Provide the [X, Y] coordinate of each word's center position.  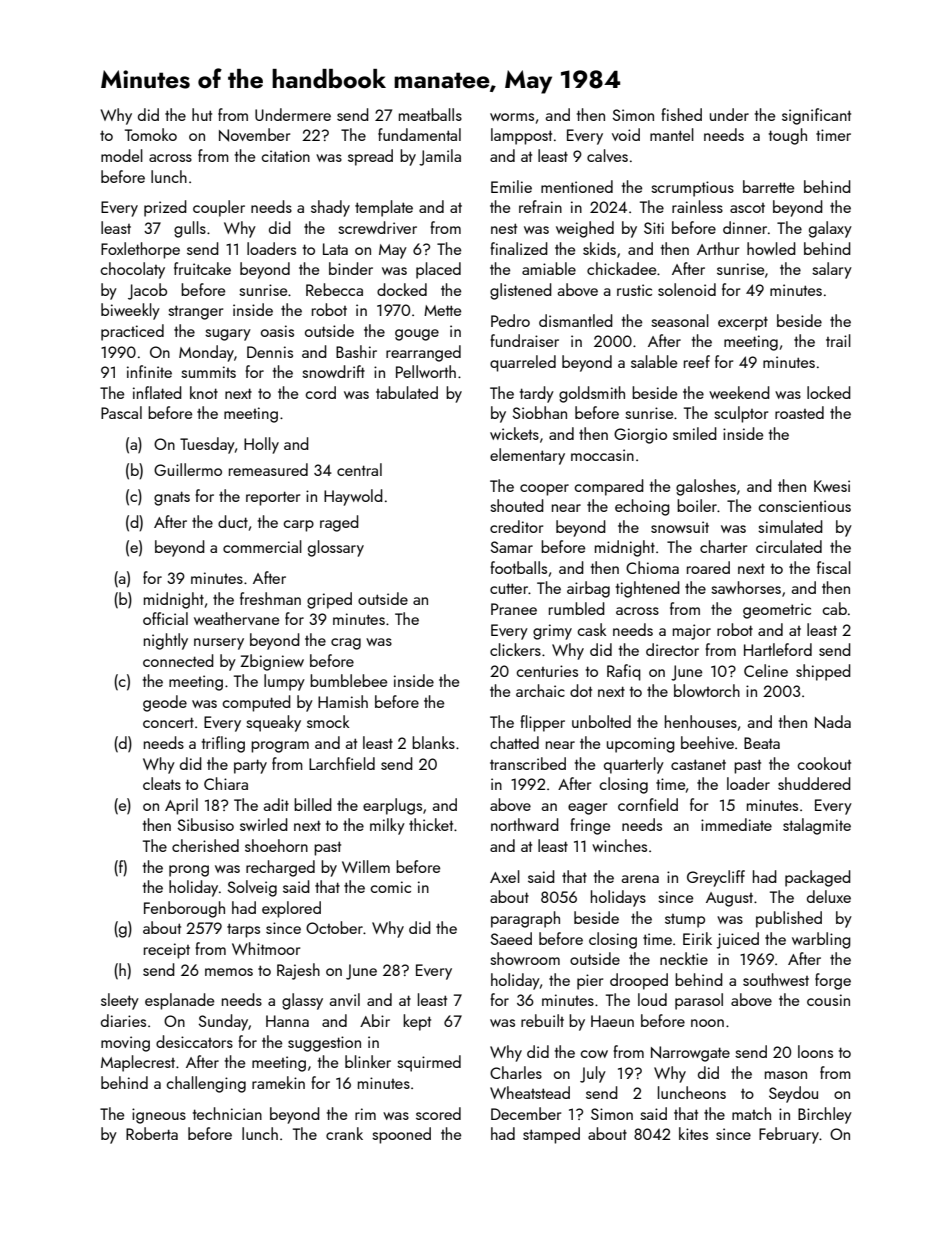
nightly [166, 641]
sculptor [741, 414]
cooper [544, 490]
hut [202, 114]
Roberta [152, 1133]
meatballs [430, 114]
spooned [401, 1135]
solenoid [687, 289]
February [789, 1135]
